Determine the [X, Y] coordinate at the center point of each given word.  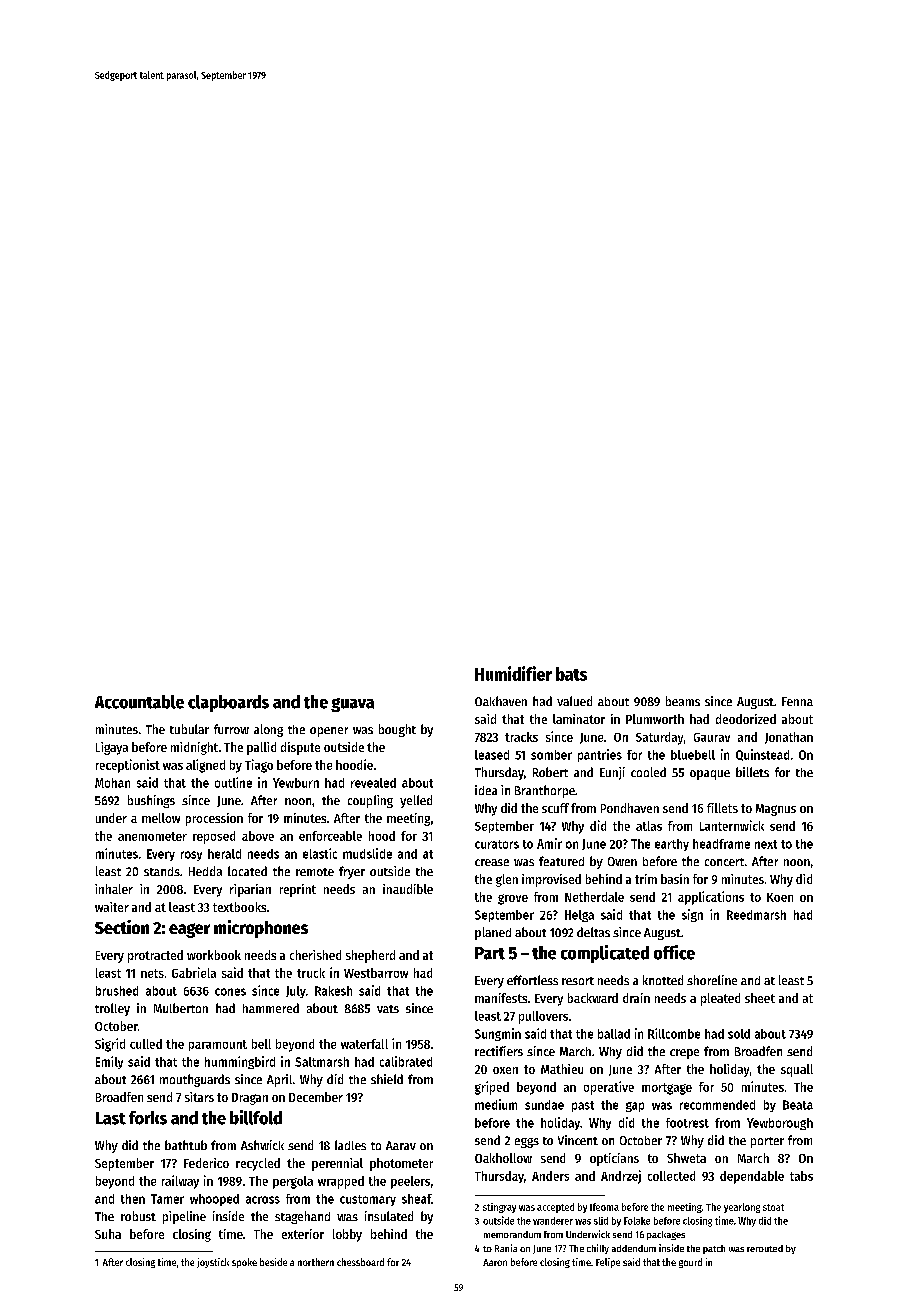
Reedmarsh [756, 915]
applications [711, 898]
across [263, 1200]
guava [352, 705]
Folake [637, 1221]
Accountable [139, 702]
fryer [352, 872]
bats [571, 674]
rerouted [765, 1248]
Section [122, 927]
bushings [151, 801]
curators [497, 844]
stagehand [302, 1217]
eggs [527, 1143]
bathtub [186, 1145]
